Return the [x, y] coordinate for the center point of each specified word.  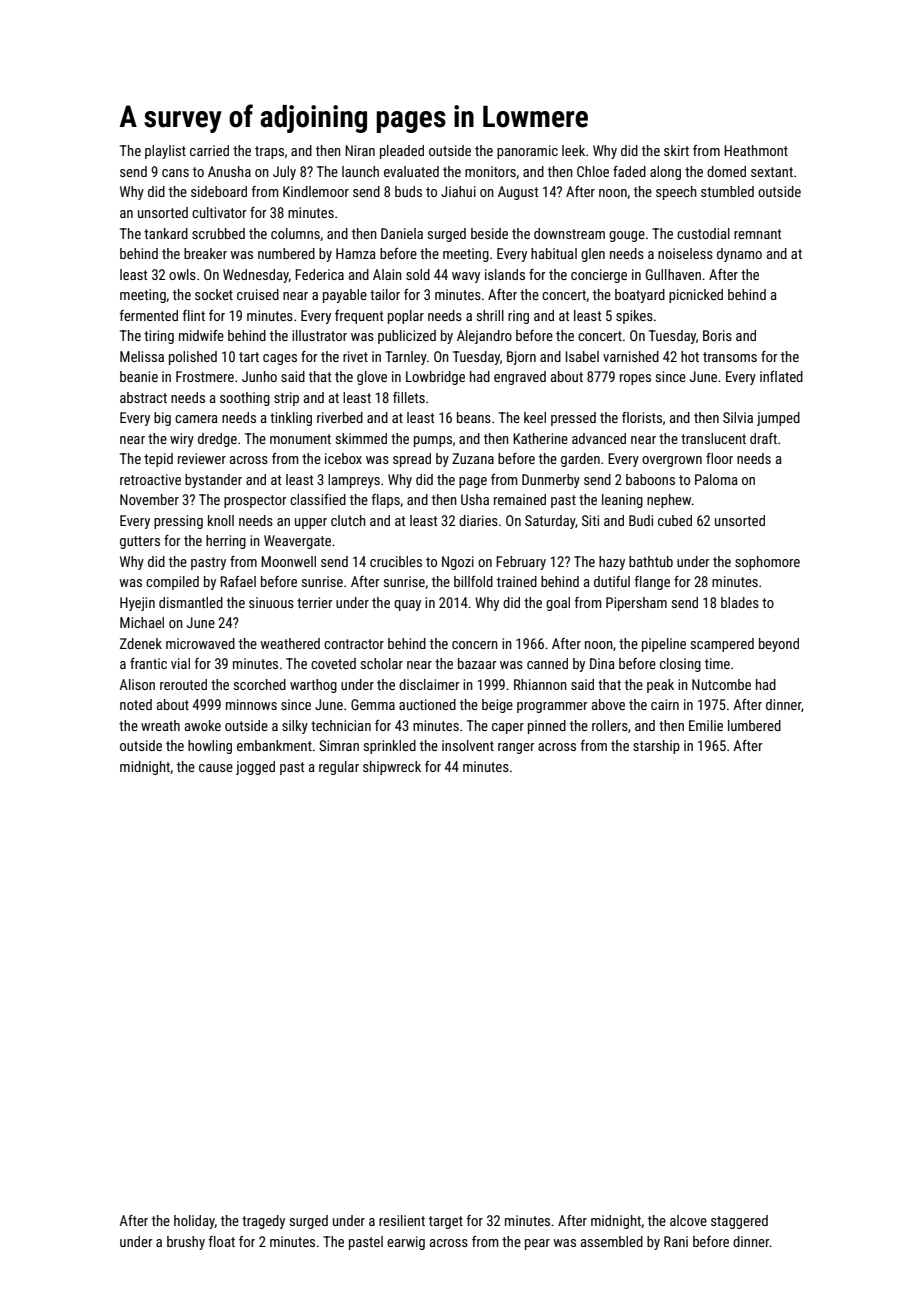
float [222, 1241]
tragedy [263, 1222]
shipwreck [392, 768]
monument [300, 439]
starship [656, 747]
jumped [778, 419]
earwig [406, 1243]
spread [412, 460]
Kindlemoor [316, 191]
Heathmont [756, 150]
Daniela [402, 233]
